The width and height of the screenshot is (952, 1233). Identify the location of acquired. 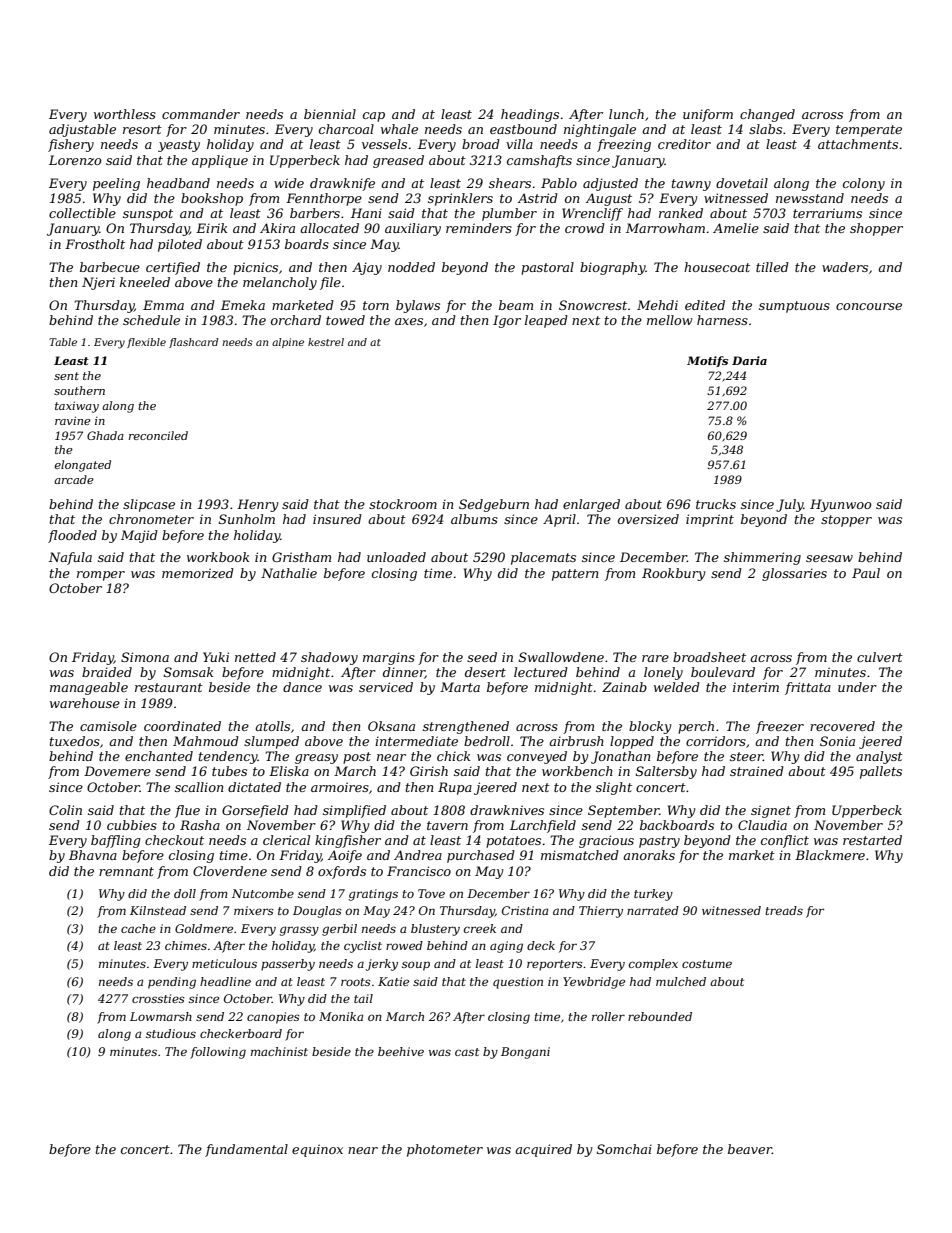
(543, 1150).
